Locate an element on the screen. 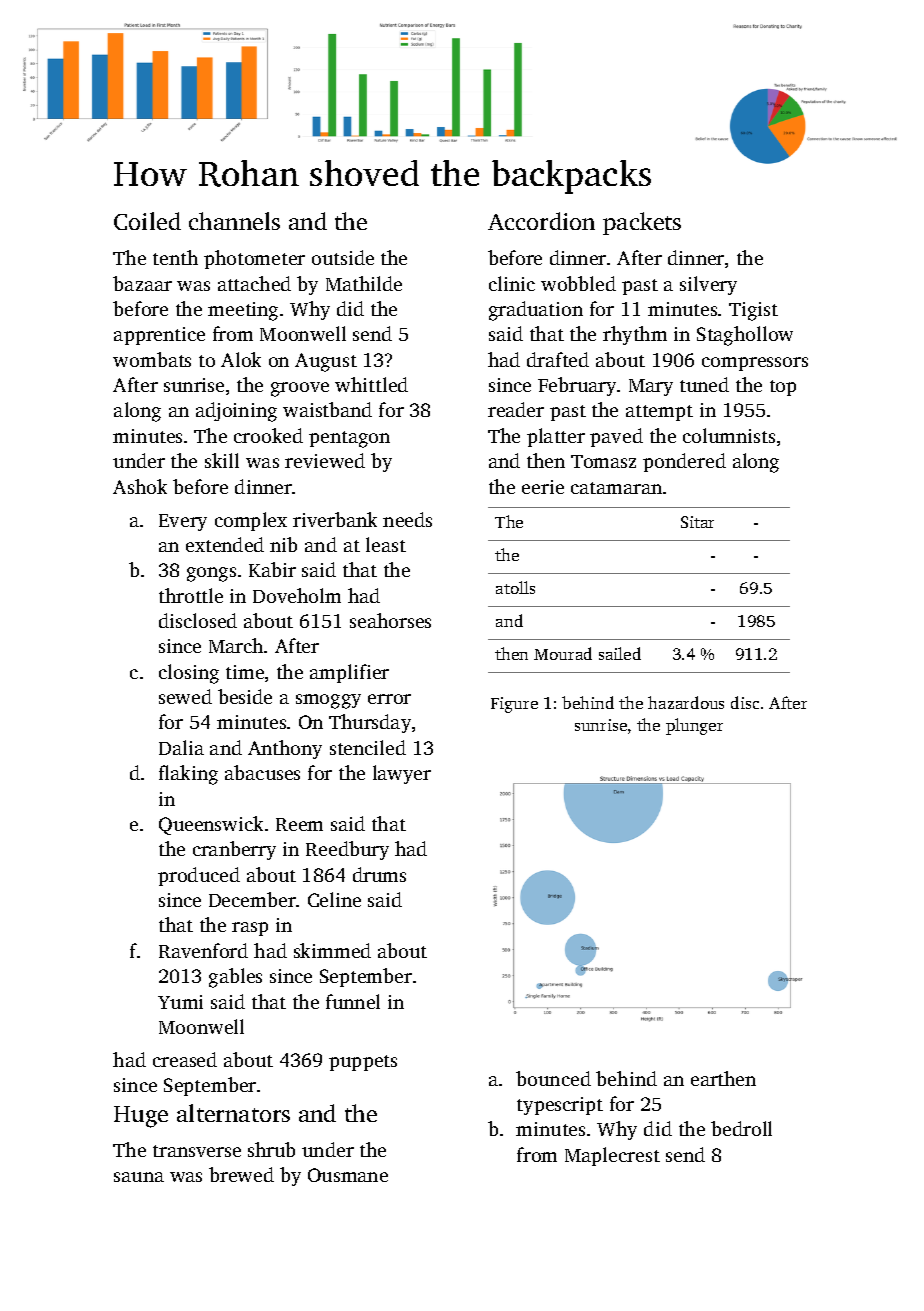 The image size is (924, 1311). Staghollow is located at coordinates (745, 336).
